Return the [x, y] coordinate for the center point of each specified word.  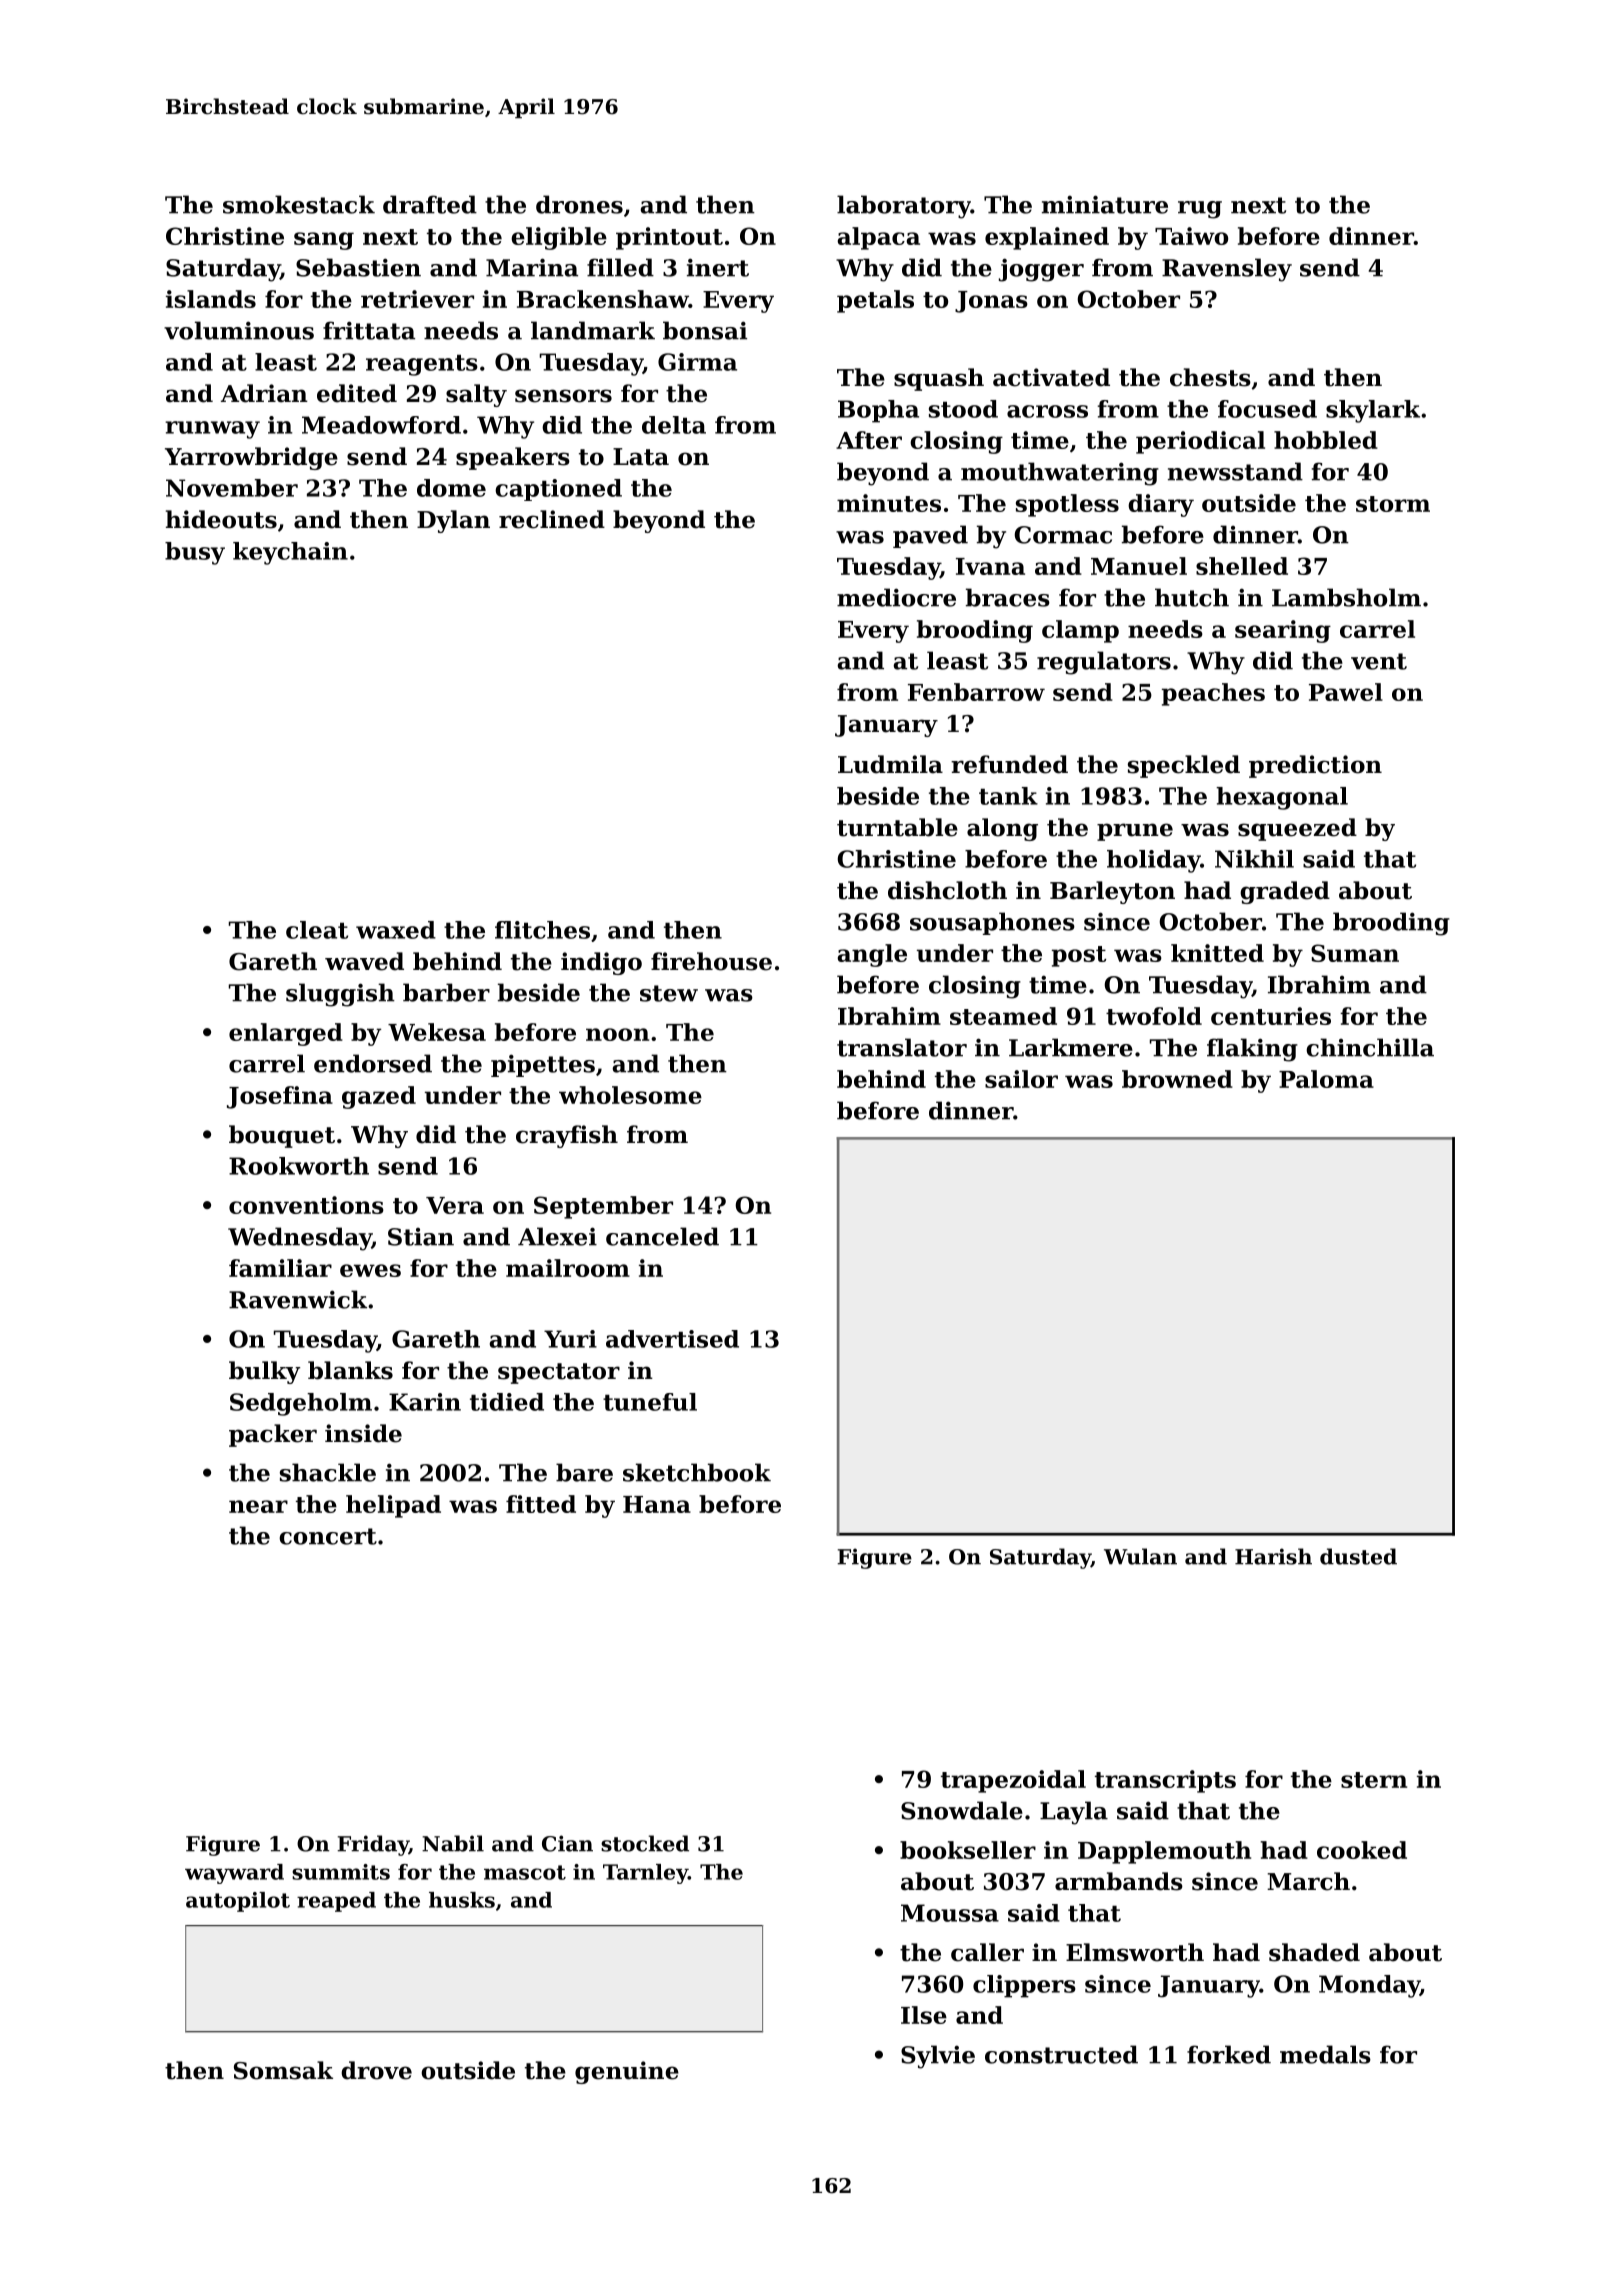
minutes [889, 503]
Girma [697, 362]
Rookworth [299, 1166]
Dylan [453, 521]
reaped [336, 1902]
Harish [1273, 1556]
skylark [1373, 411]
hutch [1192, 597]
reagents [422, 365]
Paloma [1326, 1079]
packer [273, 1435]
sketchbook [697, 1472]
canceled [662, 1236]
